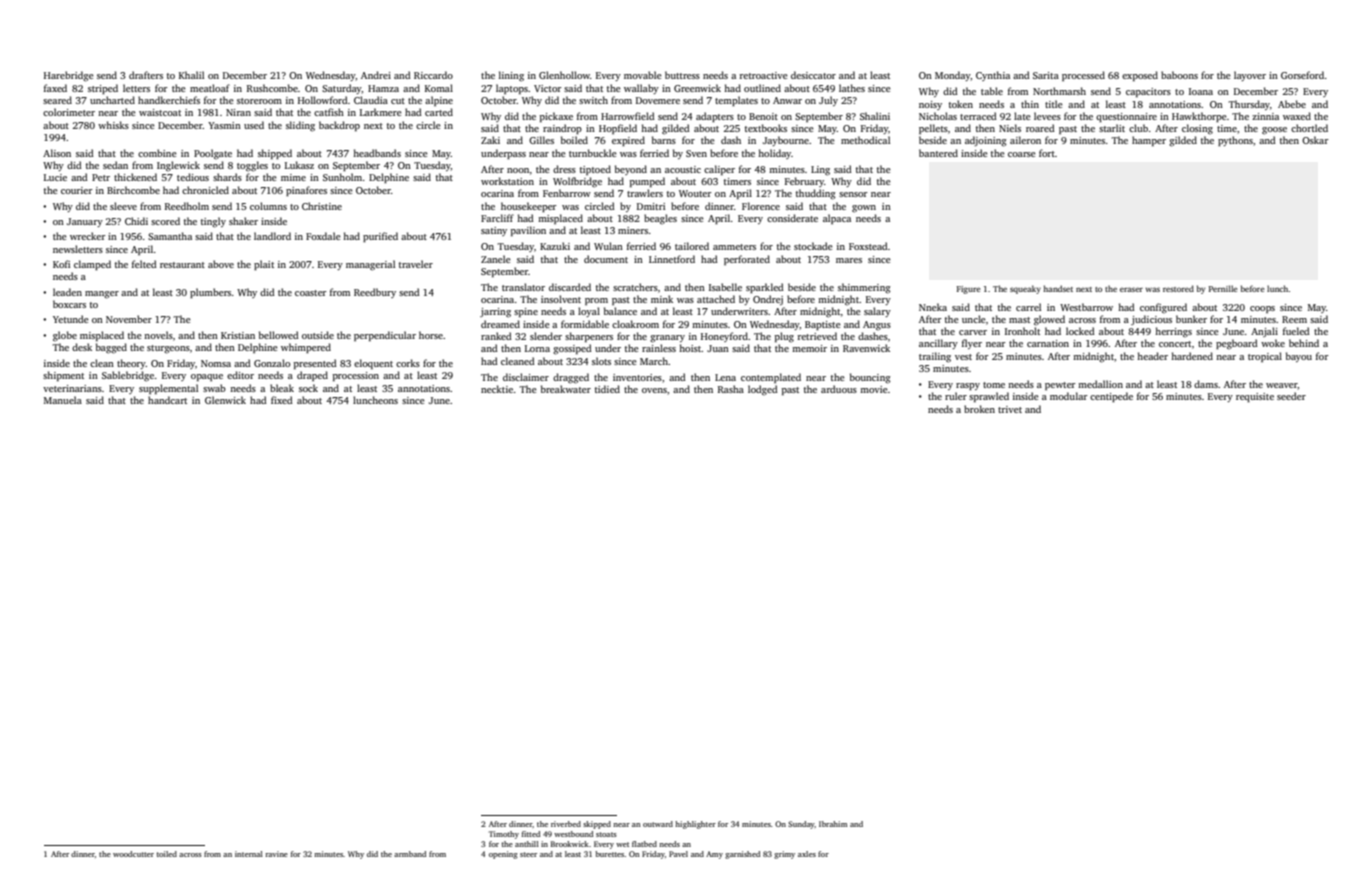 The width and height of the document is (1372, 887). What do you see at coordinates (645, 193) in the document?
I see `trawlers` at bounding box center [645, 193].
